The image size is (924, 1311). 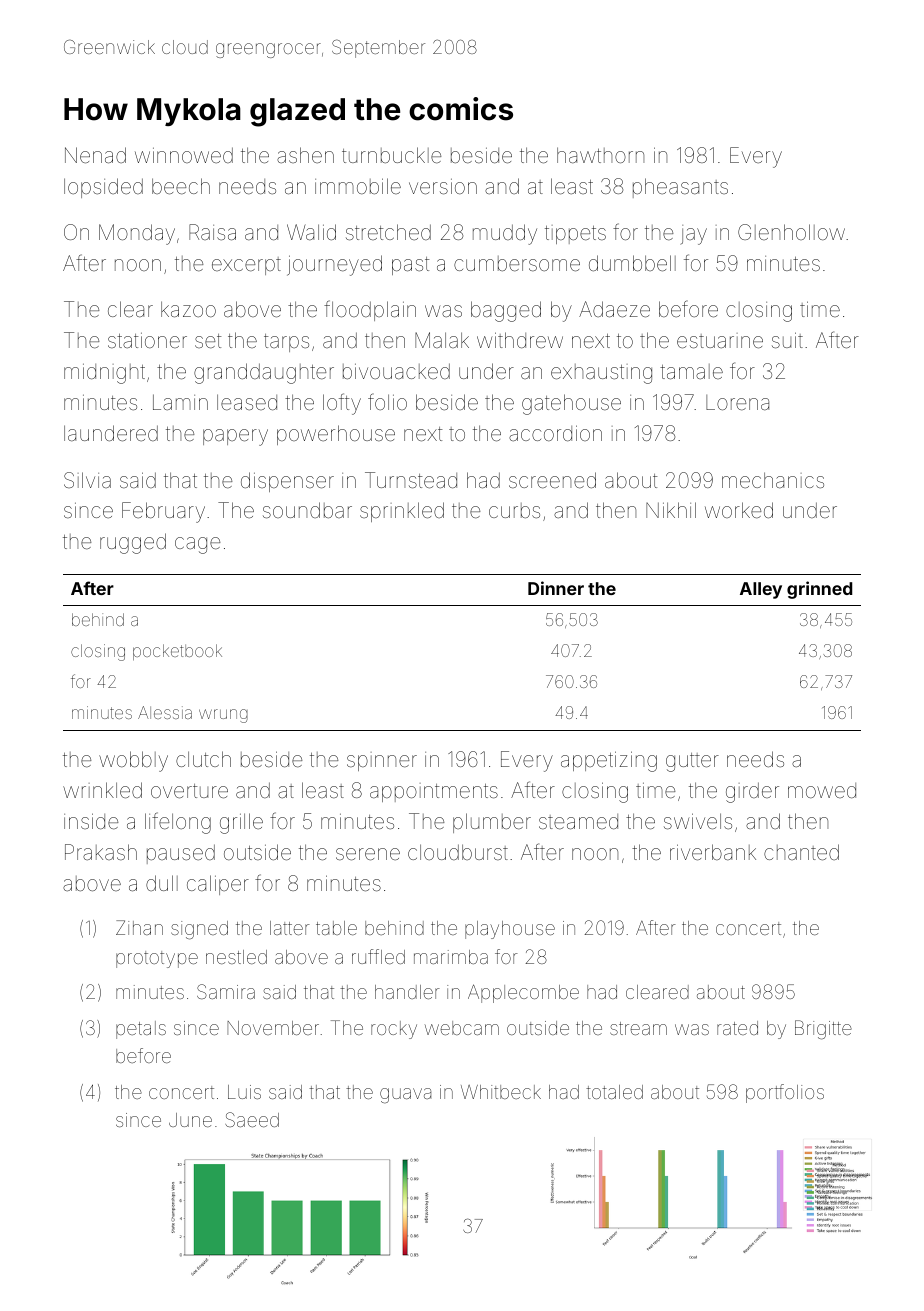 What do you see at coordinates (226, 991) in the document?
I see `Samira` at bounding box center [226, 991].
